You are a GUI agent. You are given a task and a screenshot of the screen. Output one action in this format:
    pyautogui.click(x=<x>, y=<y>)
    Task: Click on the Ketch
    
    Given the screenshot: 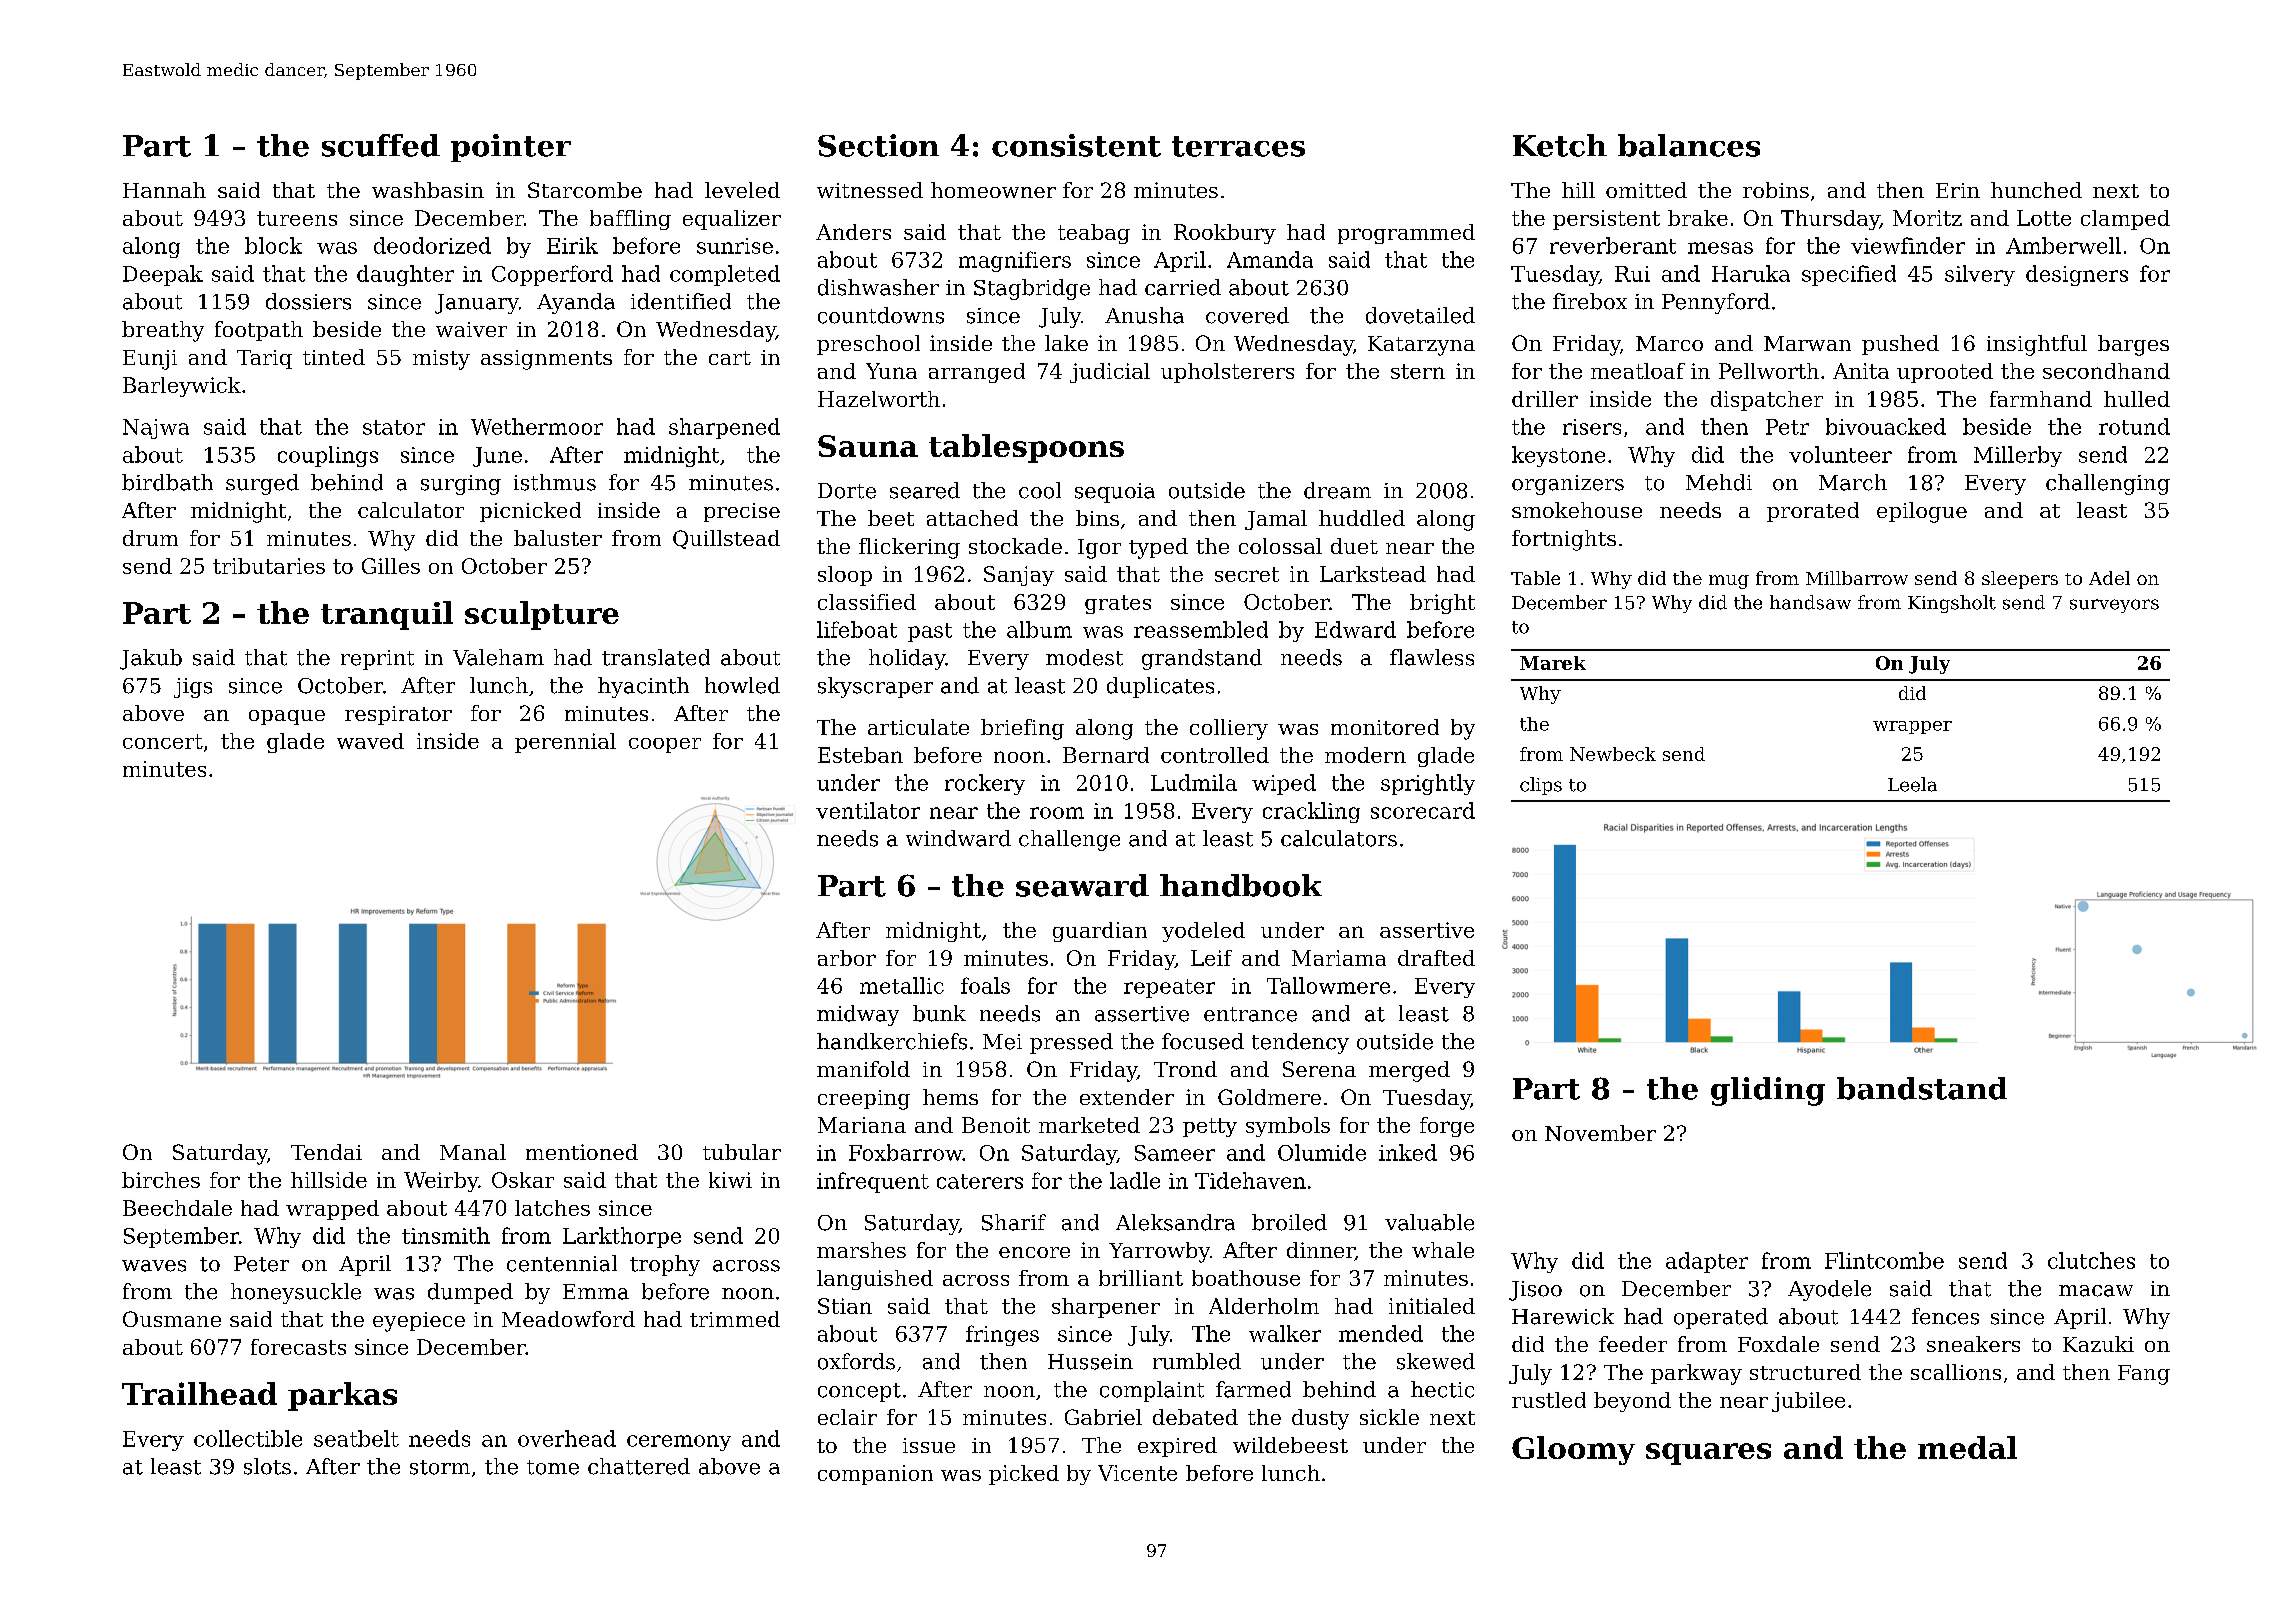 What is the action you would take?
    pyautogui.click(x=1560, y=145)
